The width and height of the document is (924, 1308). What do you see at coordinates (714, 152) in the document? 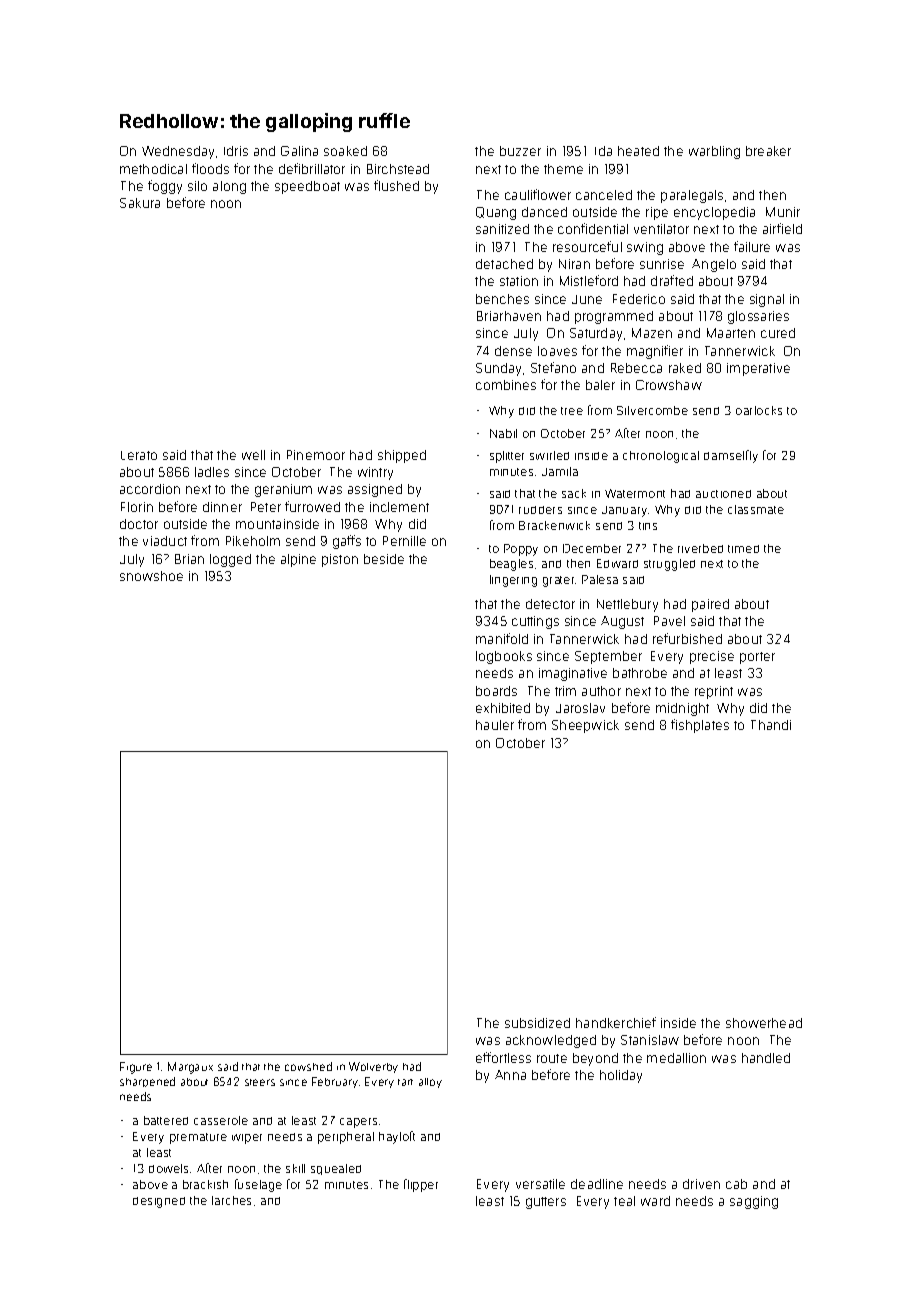
I see `warbling` at bounding box center [714, 152].
